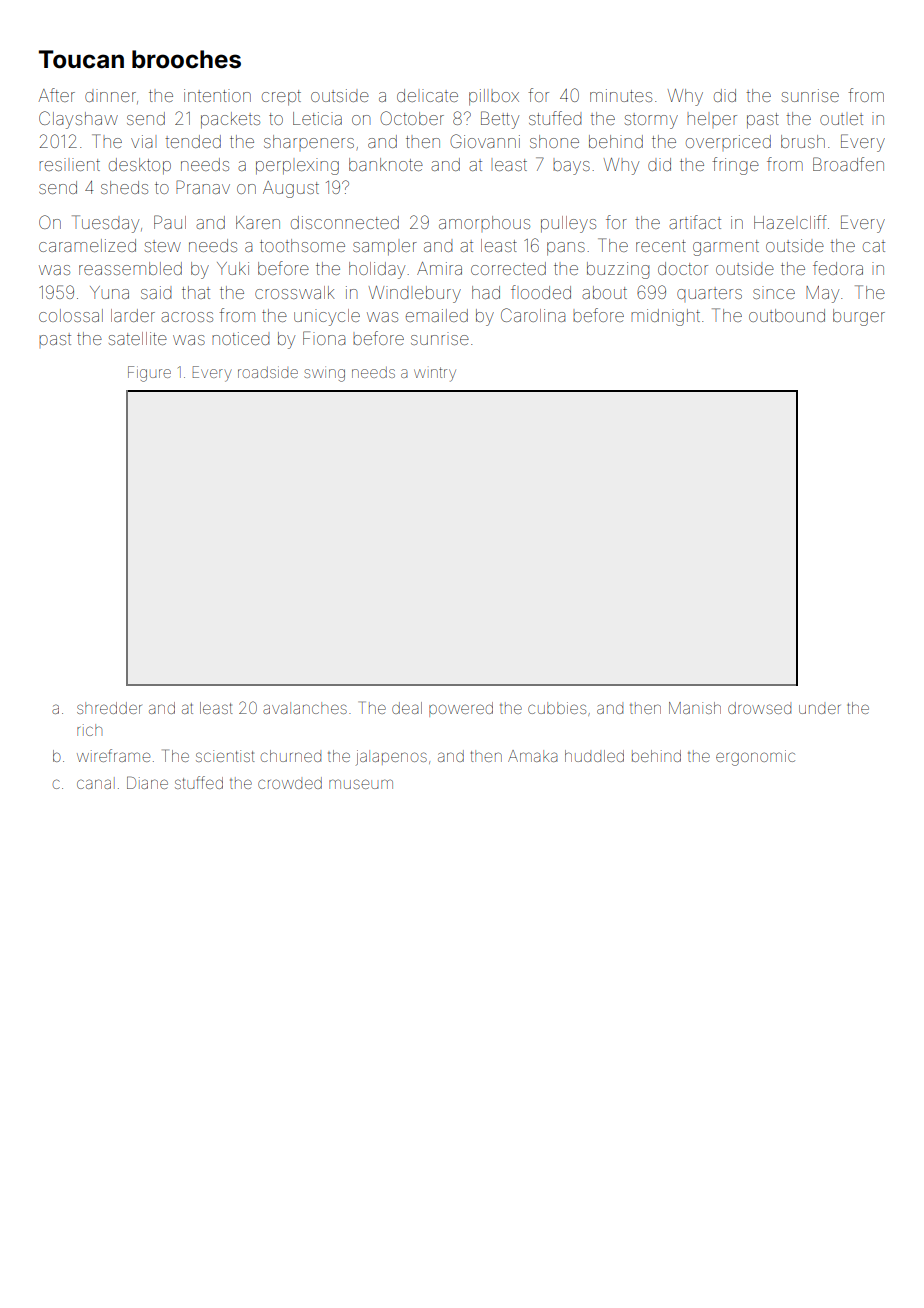 The image size is (924, 1308). Describe the element at coordinates (89, 730) in the screenshot. I see `rich` at that location.
